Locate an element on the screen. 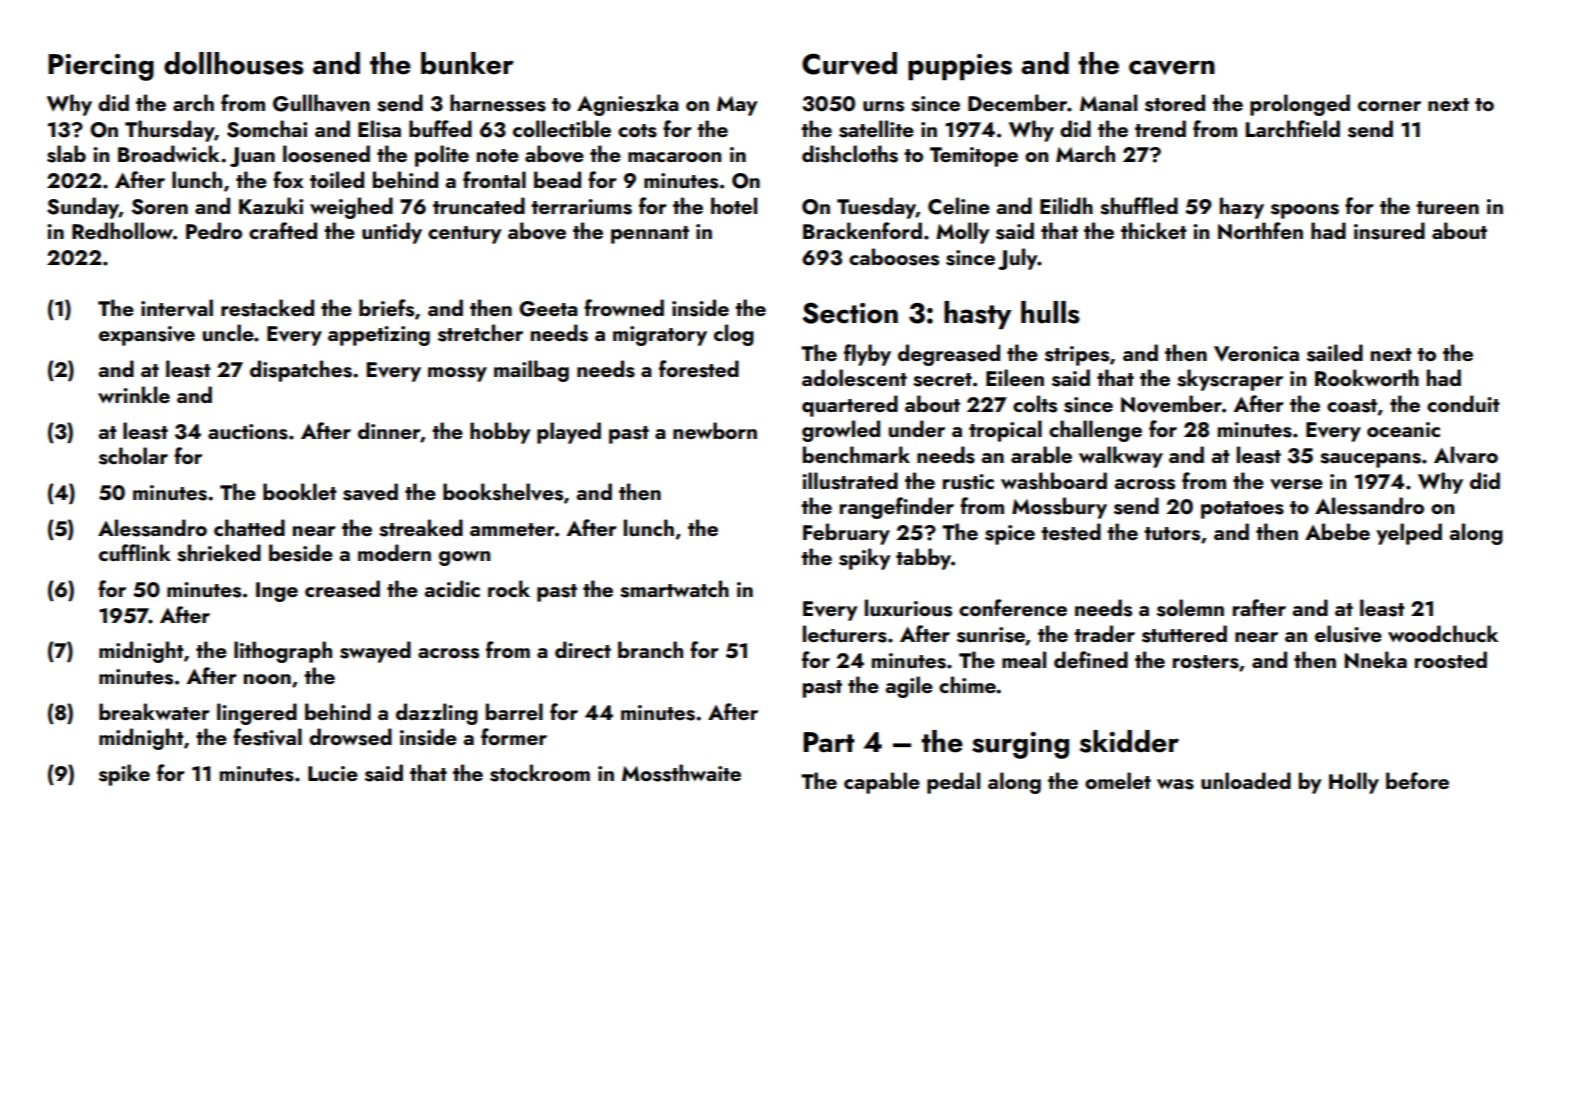 Image resolution: width=1569 pixels, height=1109 pixels. stripes is located at coordinates (1077, 356).
